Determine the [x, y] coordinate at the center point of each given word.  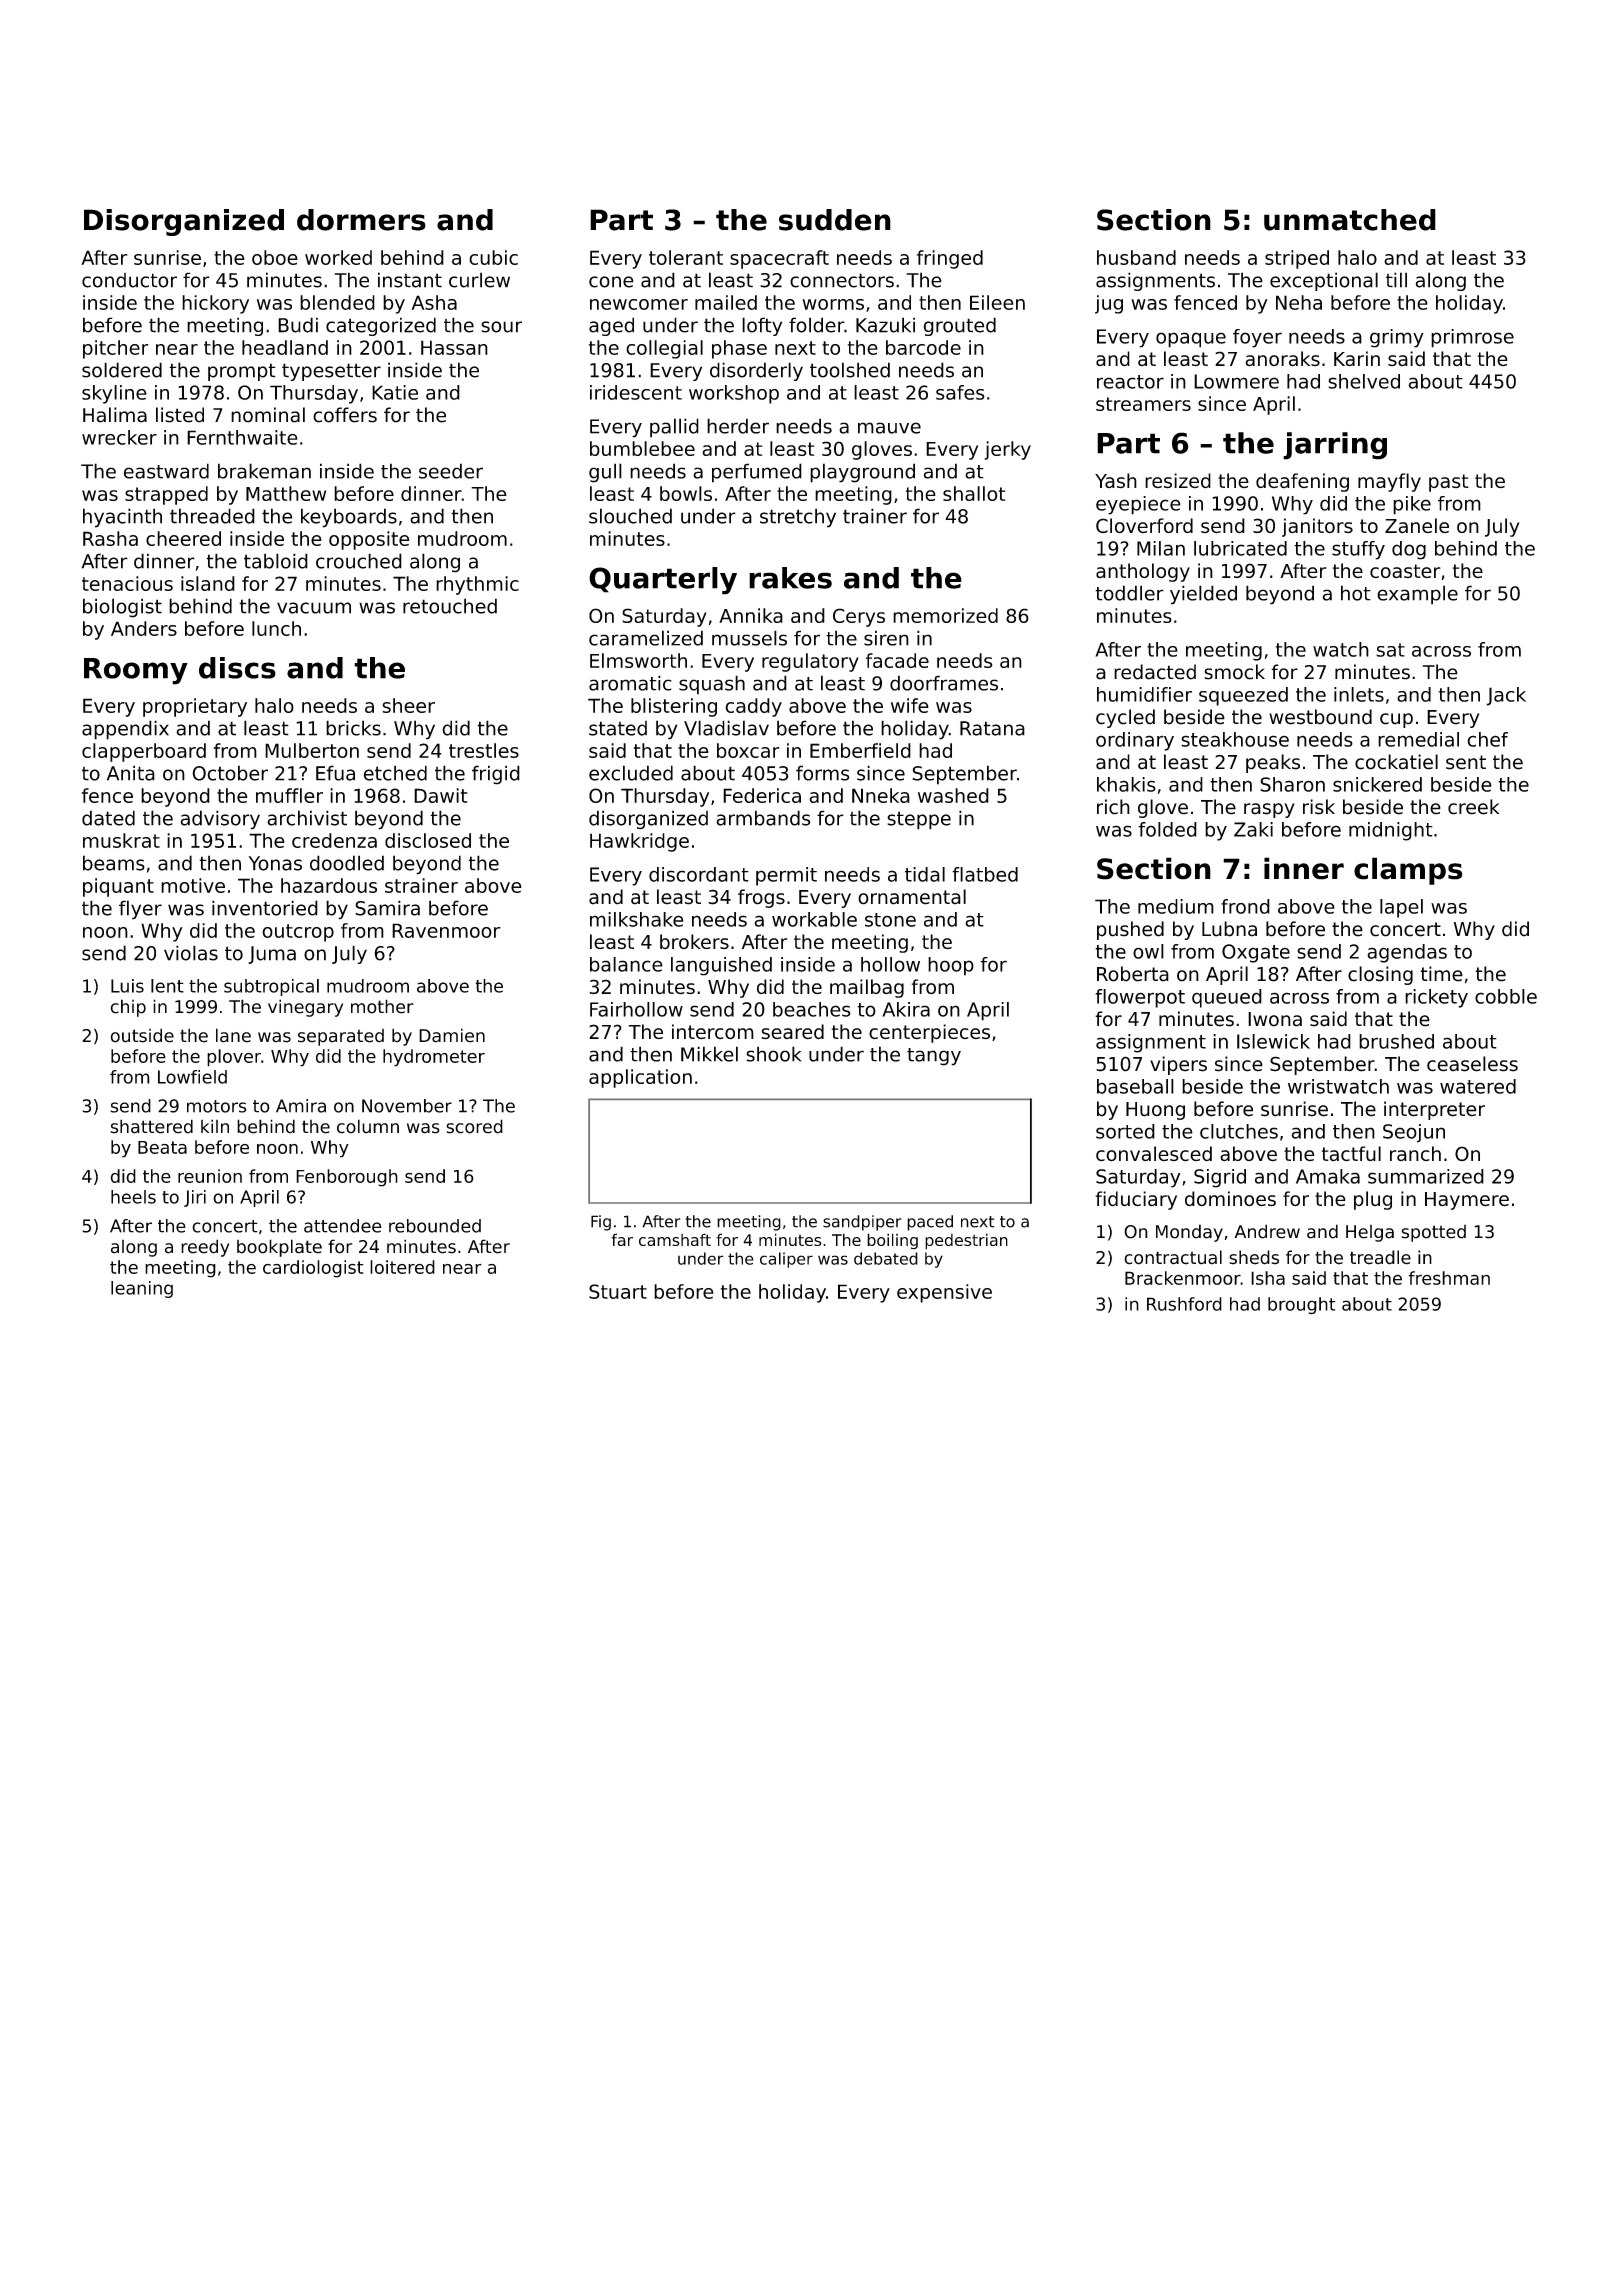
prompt [242, 372]
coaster [1405, 571]
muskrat [121, 840]
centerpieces [929, 1033]
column [368, 1126]
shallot [974, 493]
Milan [1161, 548]
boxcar [748, 750]
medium [1176, 906]
